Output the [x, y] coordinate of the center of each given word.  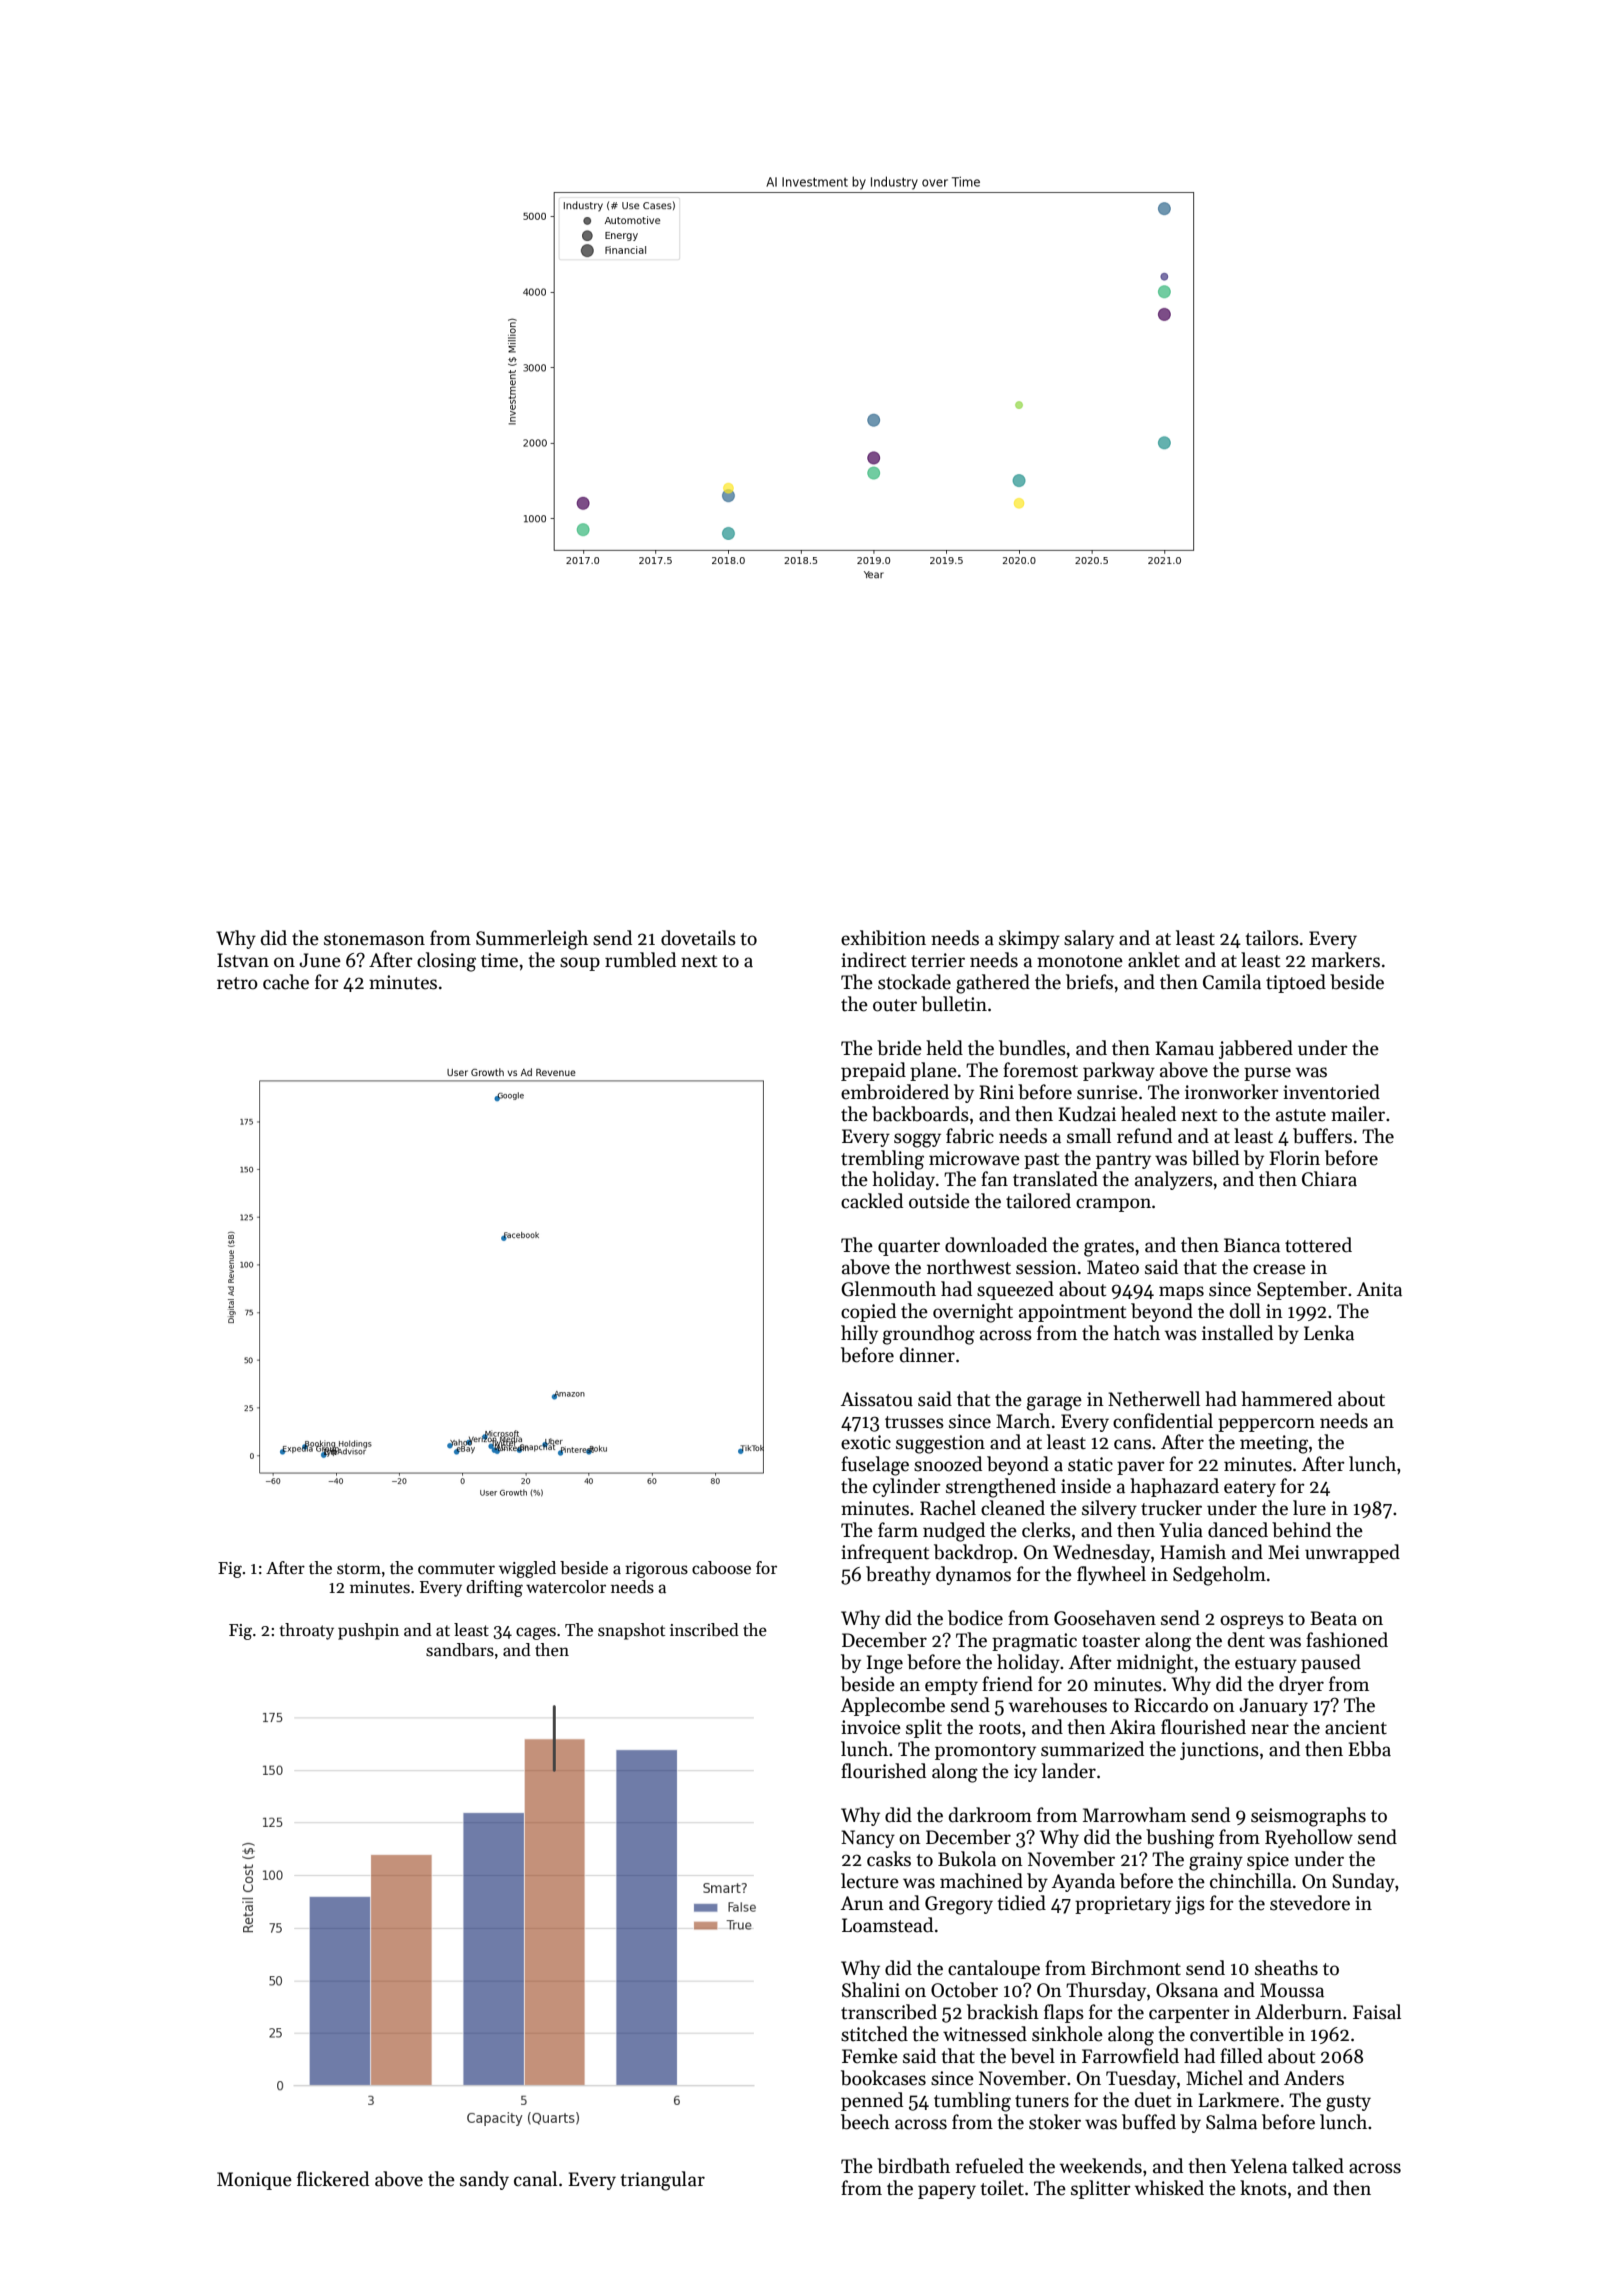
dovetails [698, 938]
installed [1237, 1333]
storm [359, 1569]
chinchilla [1251, 1881]
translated [1055, 1179]
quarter [909, 1248]
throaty [307, 1631]
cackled [872, 1201]
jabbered [1256, 1049]
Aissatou [877, 1399]
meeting [1274, 1444]
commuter [456, 1569]
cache [286, 982]
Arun [862, 1903]
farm [898, 1530]
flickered [333, 2179]
